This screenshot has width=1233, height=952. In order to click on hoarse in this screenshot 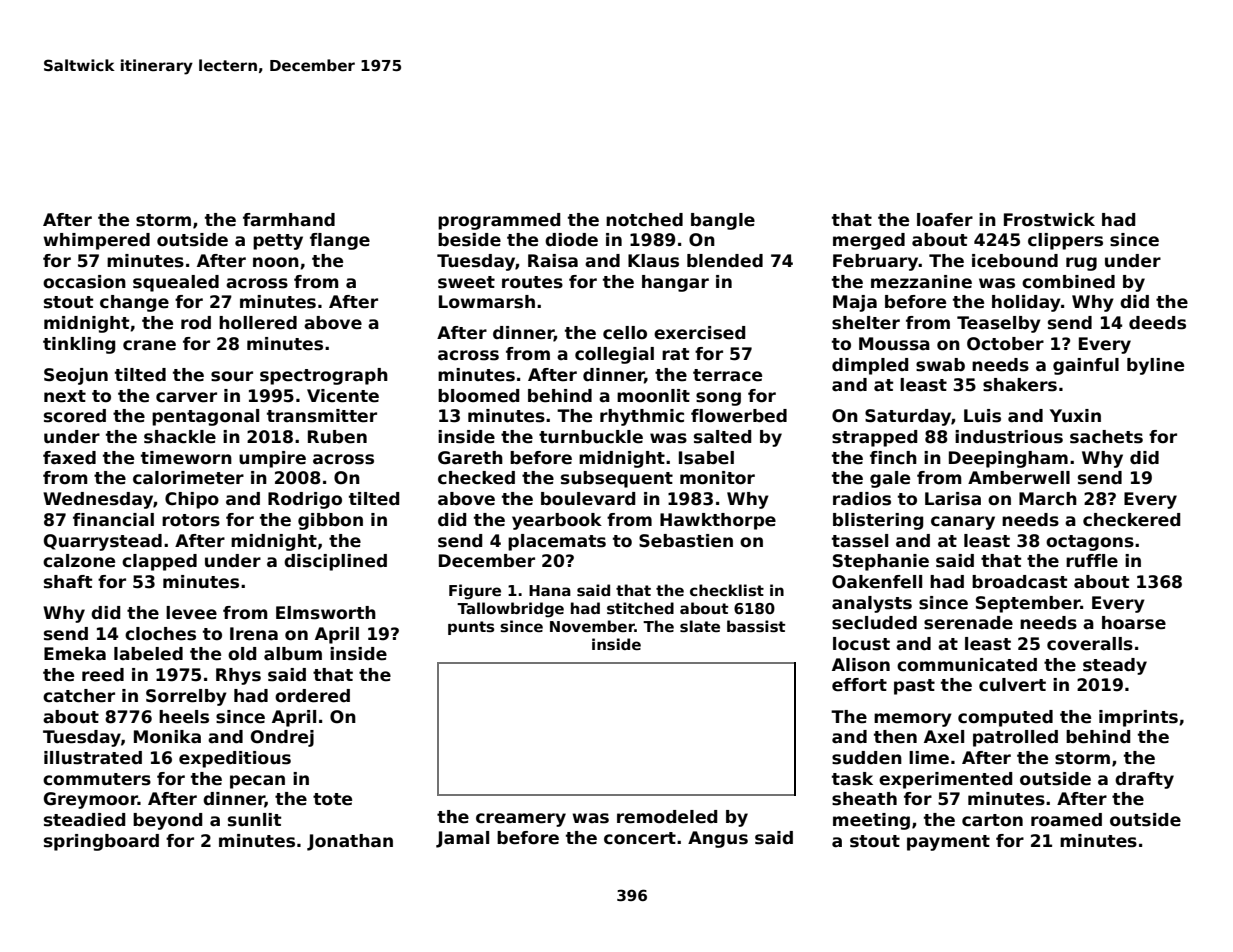, I will do `click(1134, 623)`.
